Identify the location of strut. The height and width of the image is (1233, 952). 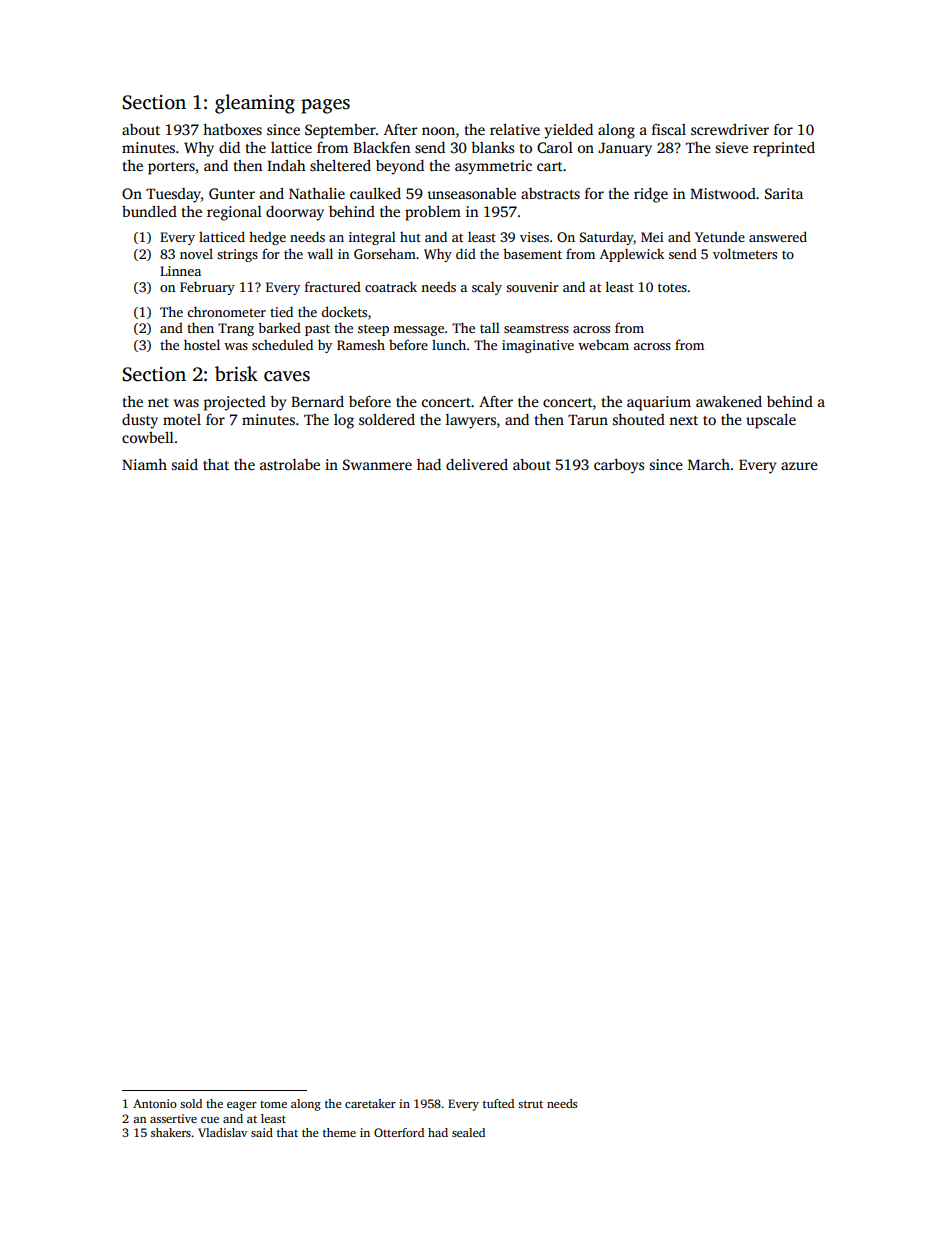
(530, 1104).
